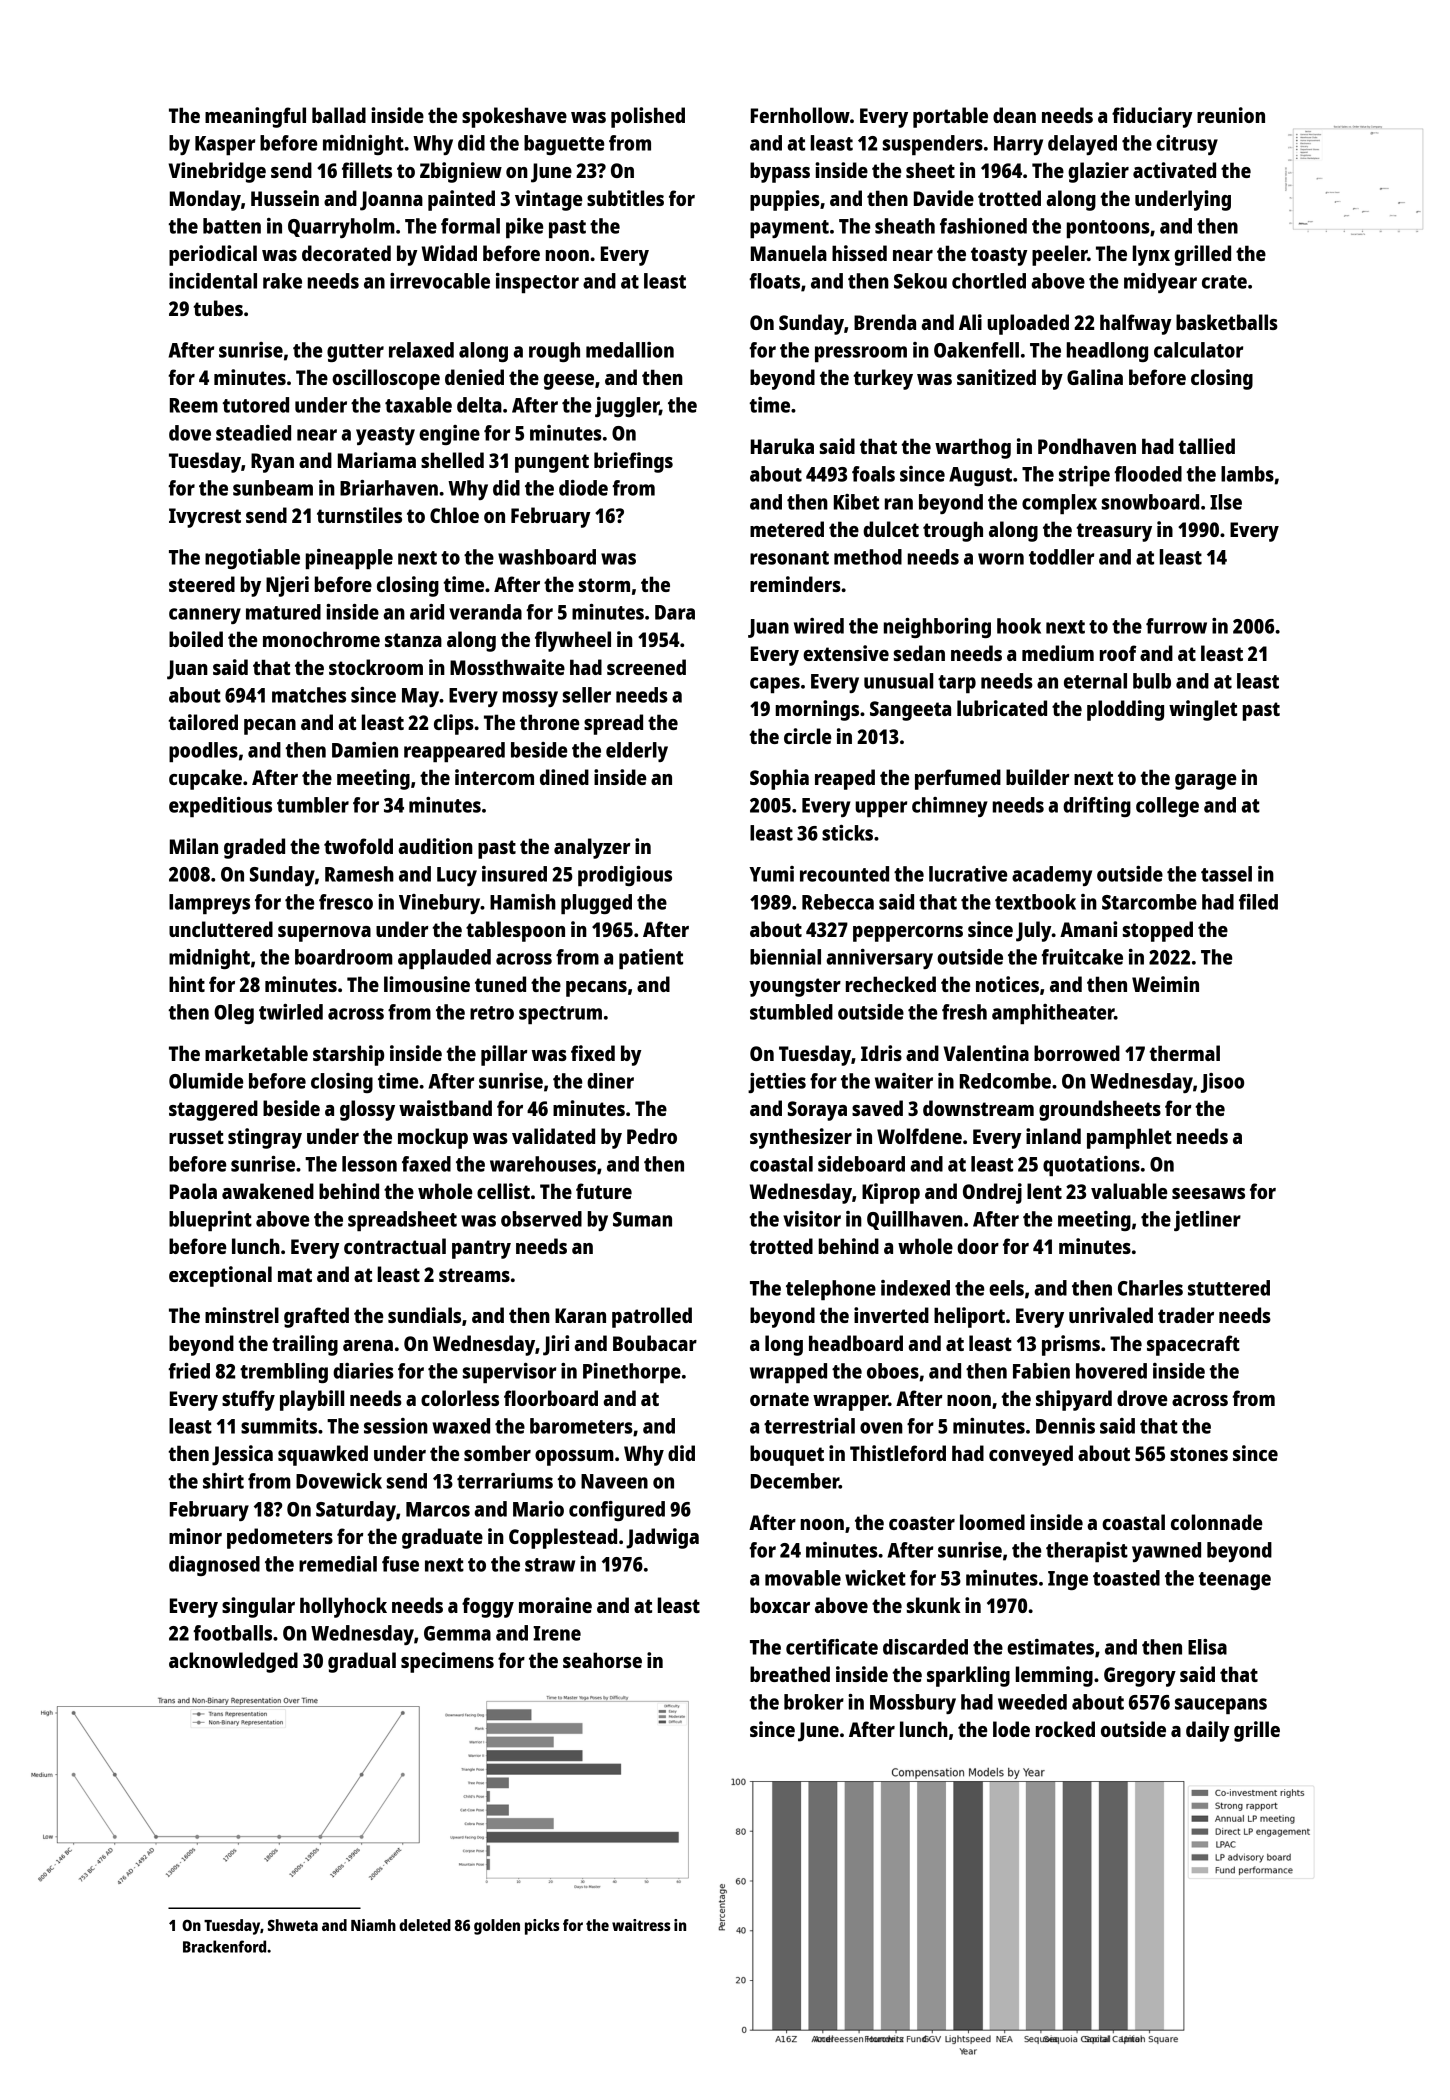 Image resolution: width=1450 pixels, height=2100 pixels. I want to click on Lucy, so click(457, 876).
